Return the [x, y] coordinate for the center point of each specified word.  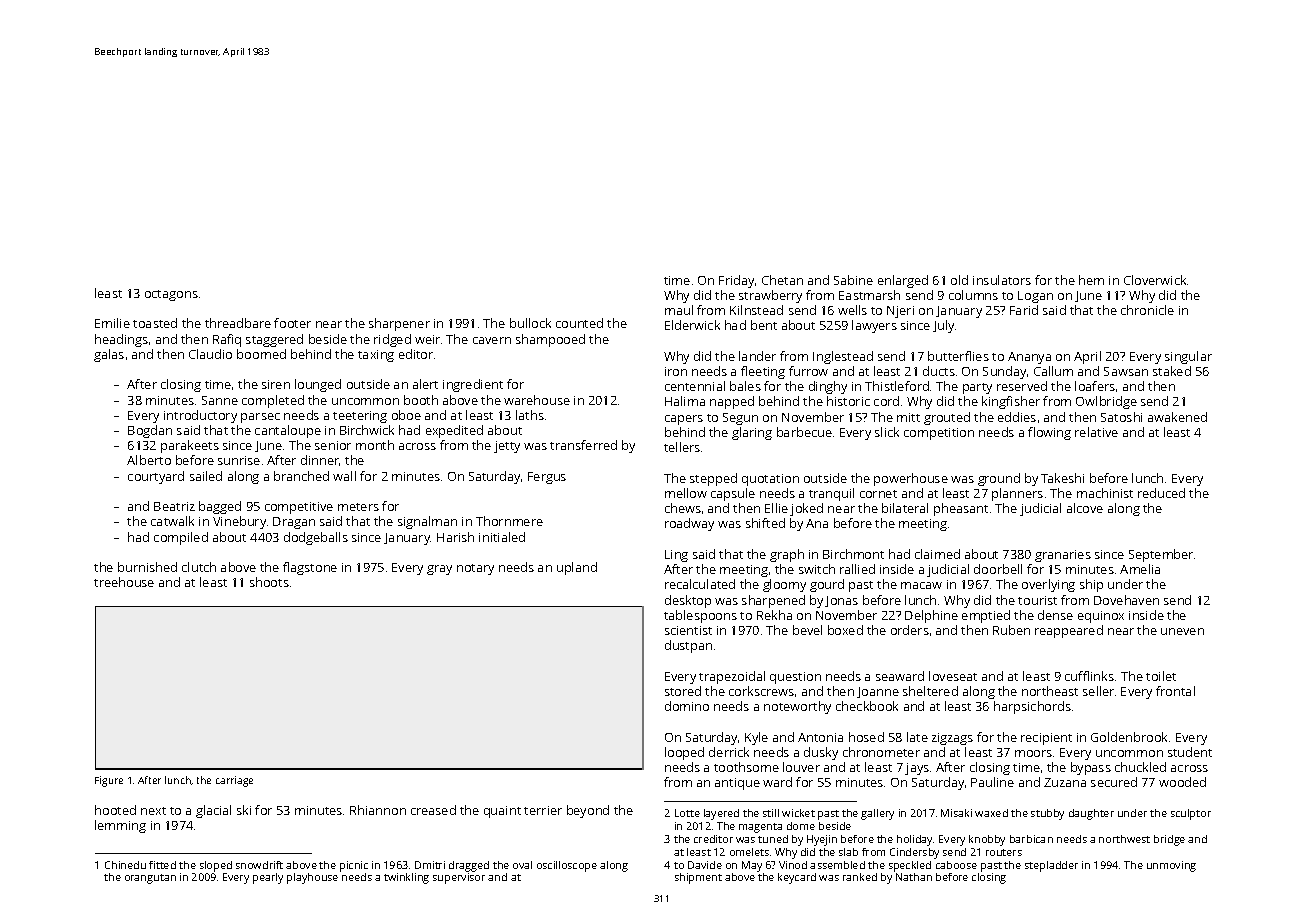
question [795, 678]
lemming [120, 826]
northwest [1124, 839]
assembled [837, 865]
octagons [171, 295]
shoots [269, 582]
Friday [736, 281]
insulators [1002, 280]
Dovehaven [1126, 600]
